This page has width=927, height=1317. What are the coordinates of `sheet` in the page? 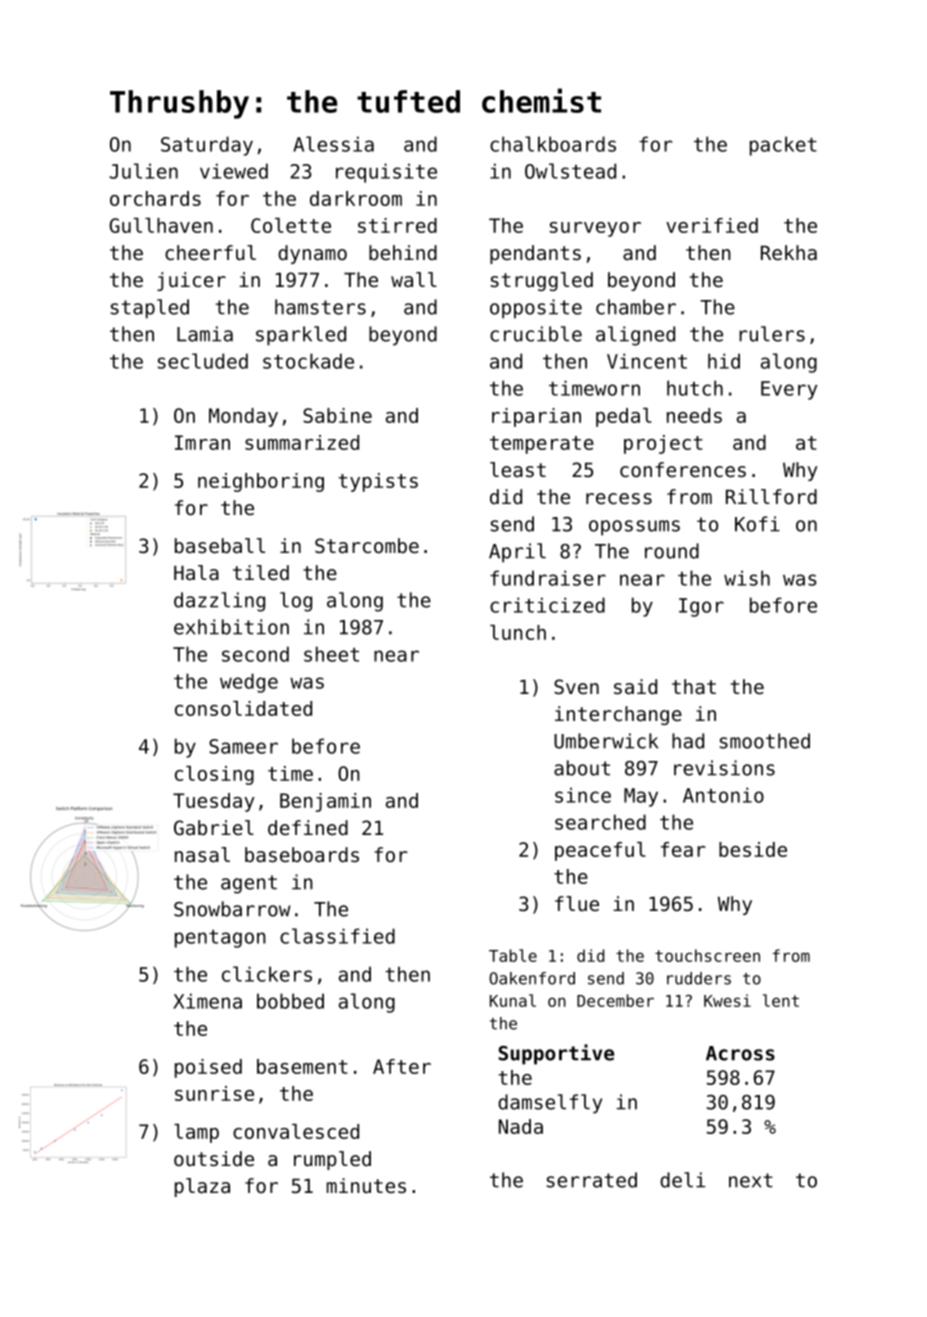 It's located at (331, 654).
